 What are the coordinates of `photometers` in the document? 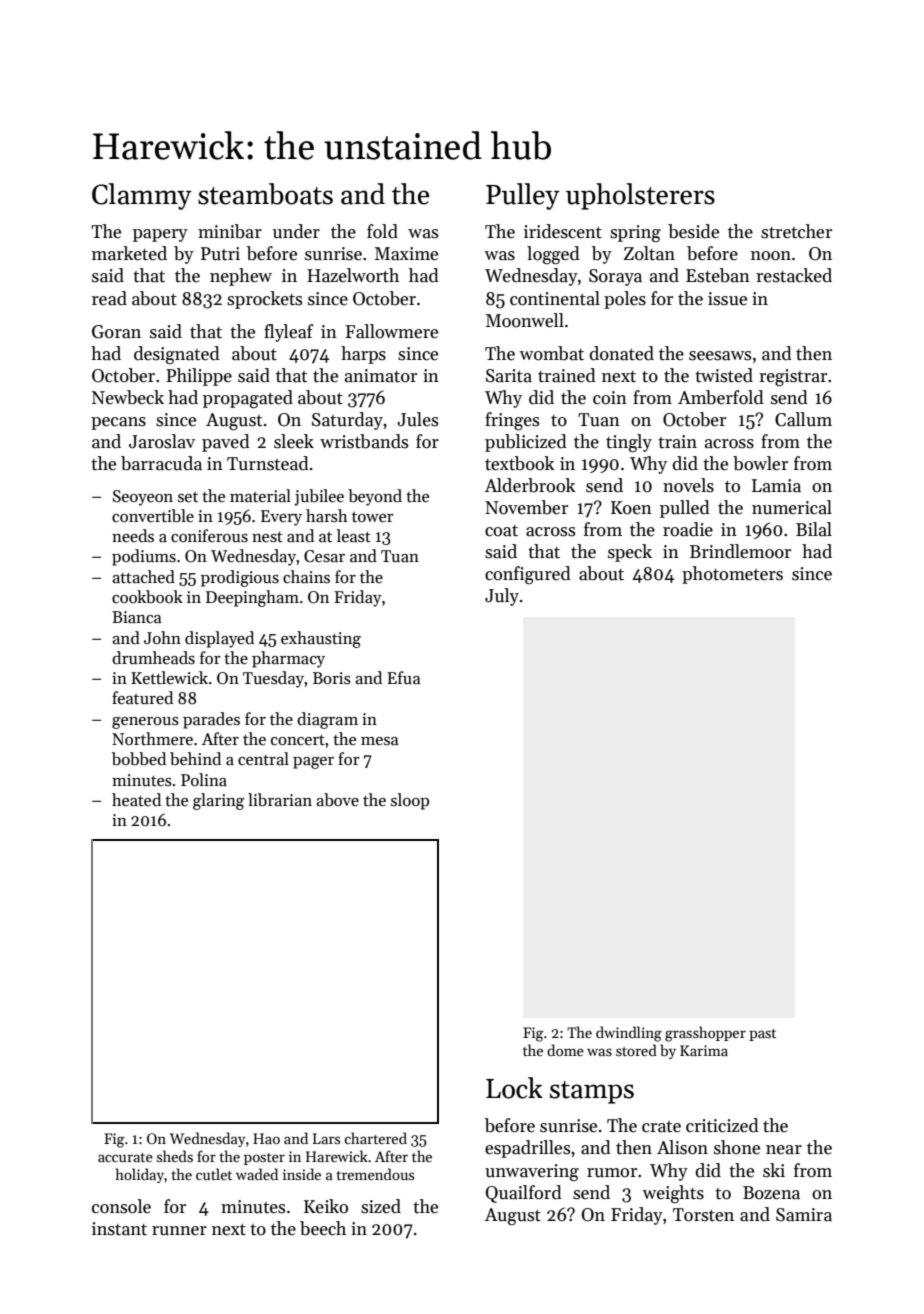 It's located at (732, 575).
